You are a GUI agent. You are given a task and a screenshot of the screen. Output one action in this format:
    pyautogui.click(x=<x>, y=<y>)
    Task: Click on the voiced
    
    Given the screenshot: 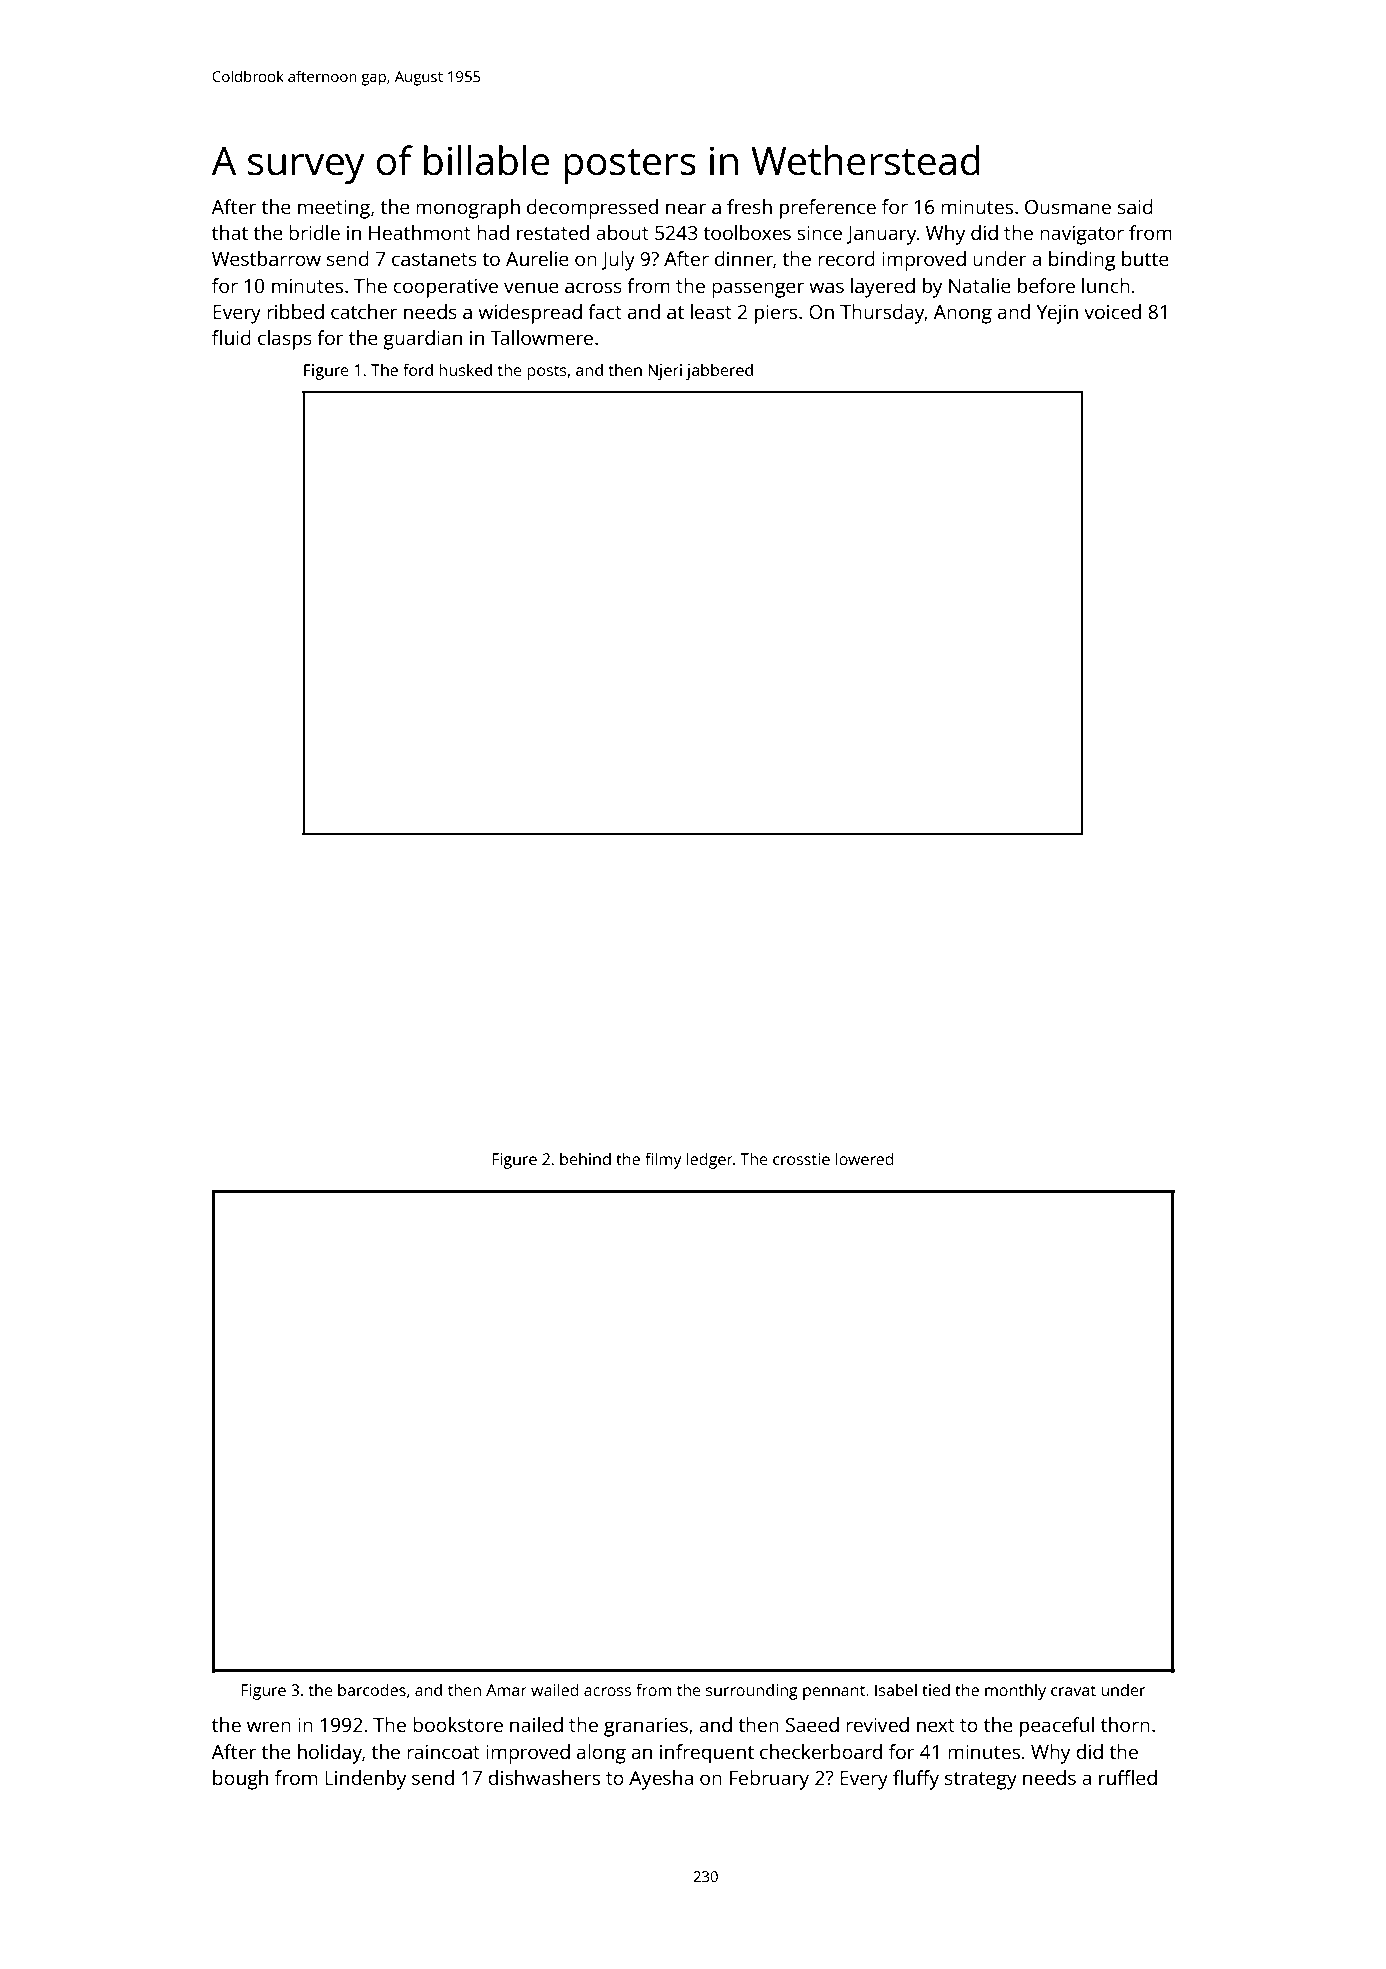 What is the action you would take?
    pyautogui.click(x=1112, y=311)
